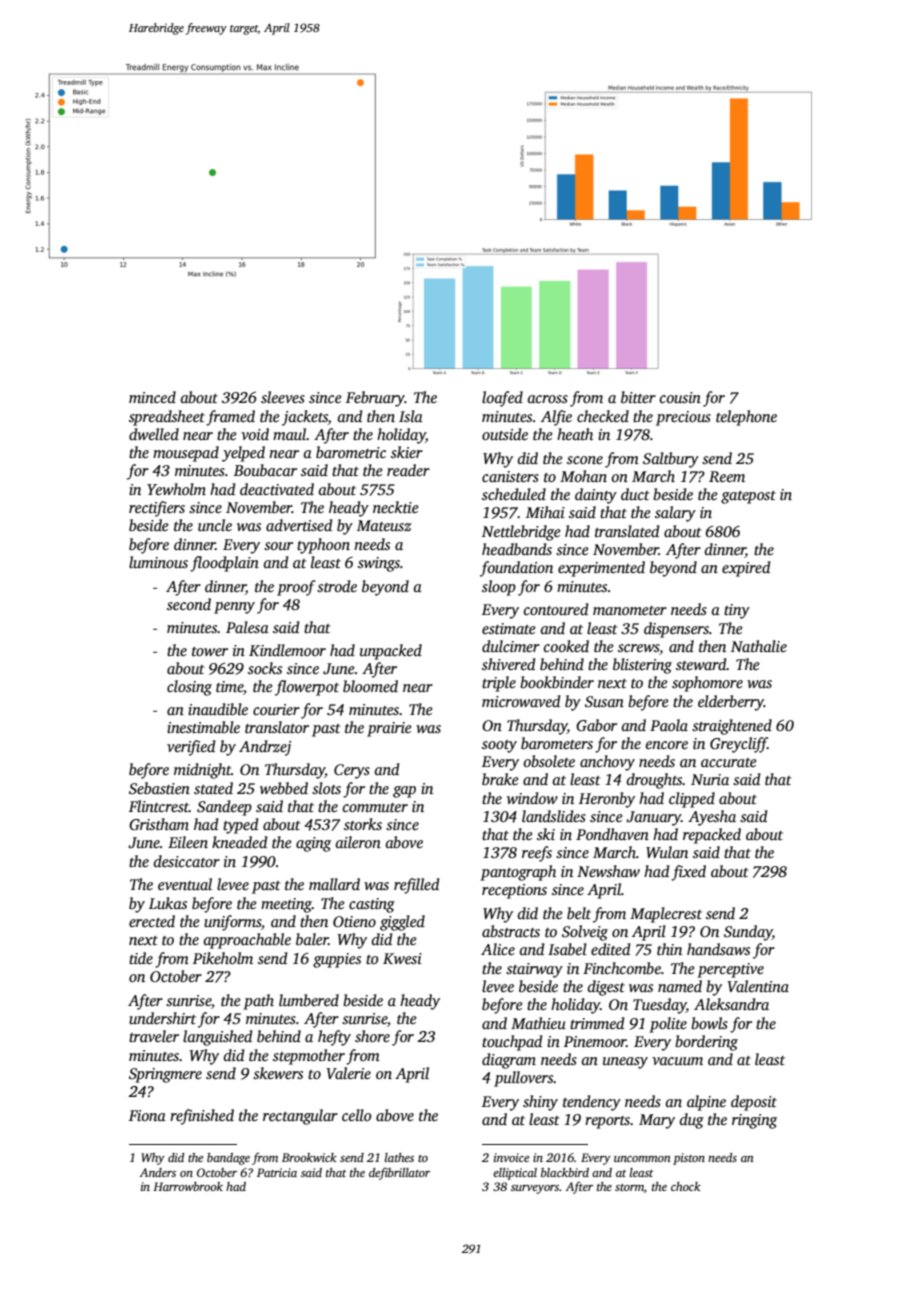  What do you see at coordinates (514, 494) in the screenshot?
I see `scheduled` at bounding box center [514, 494].
